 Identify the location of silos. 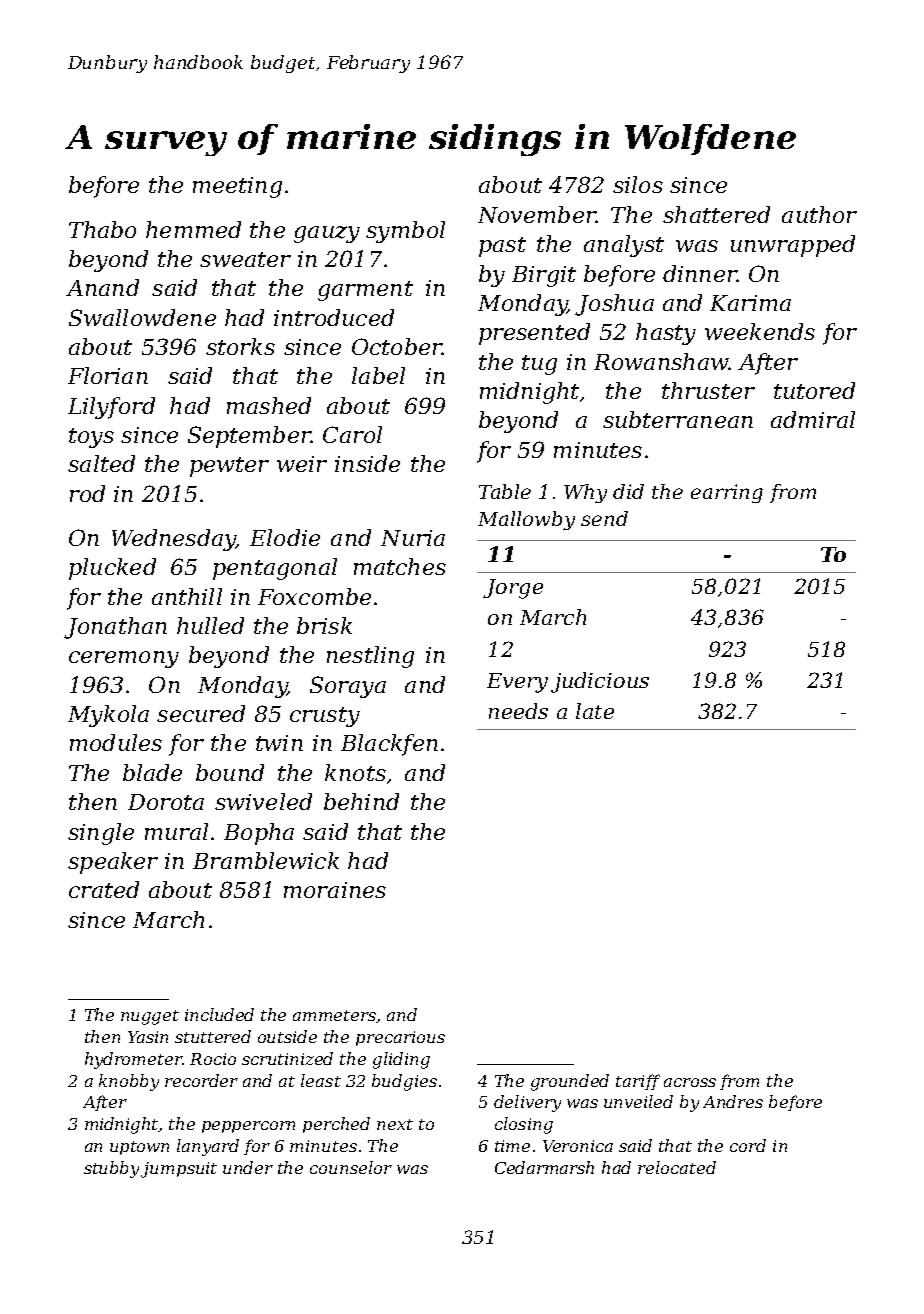
(638, 184).
